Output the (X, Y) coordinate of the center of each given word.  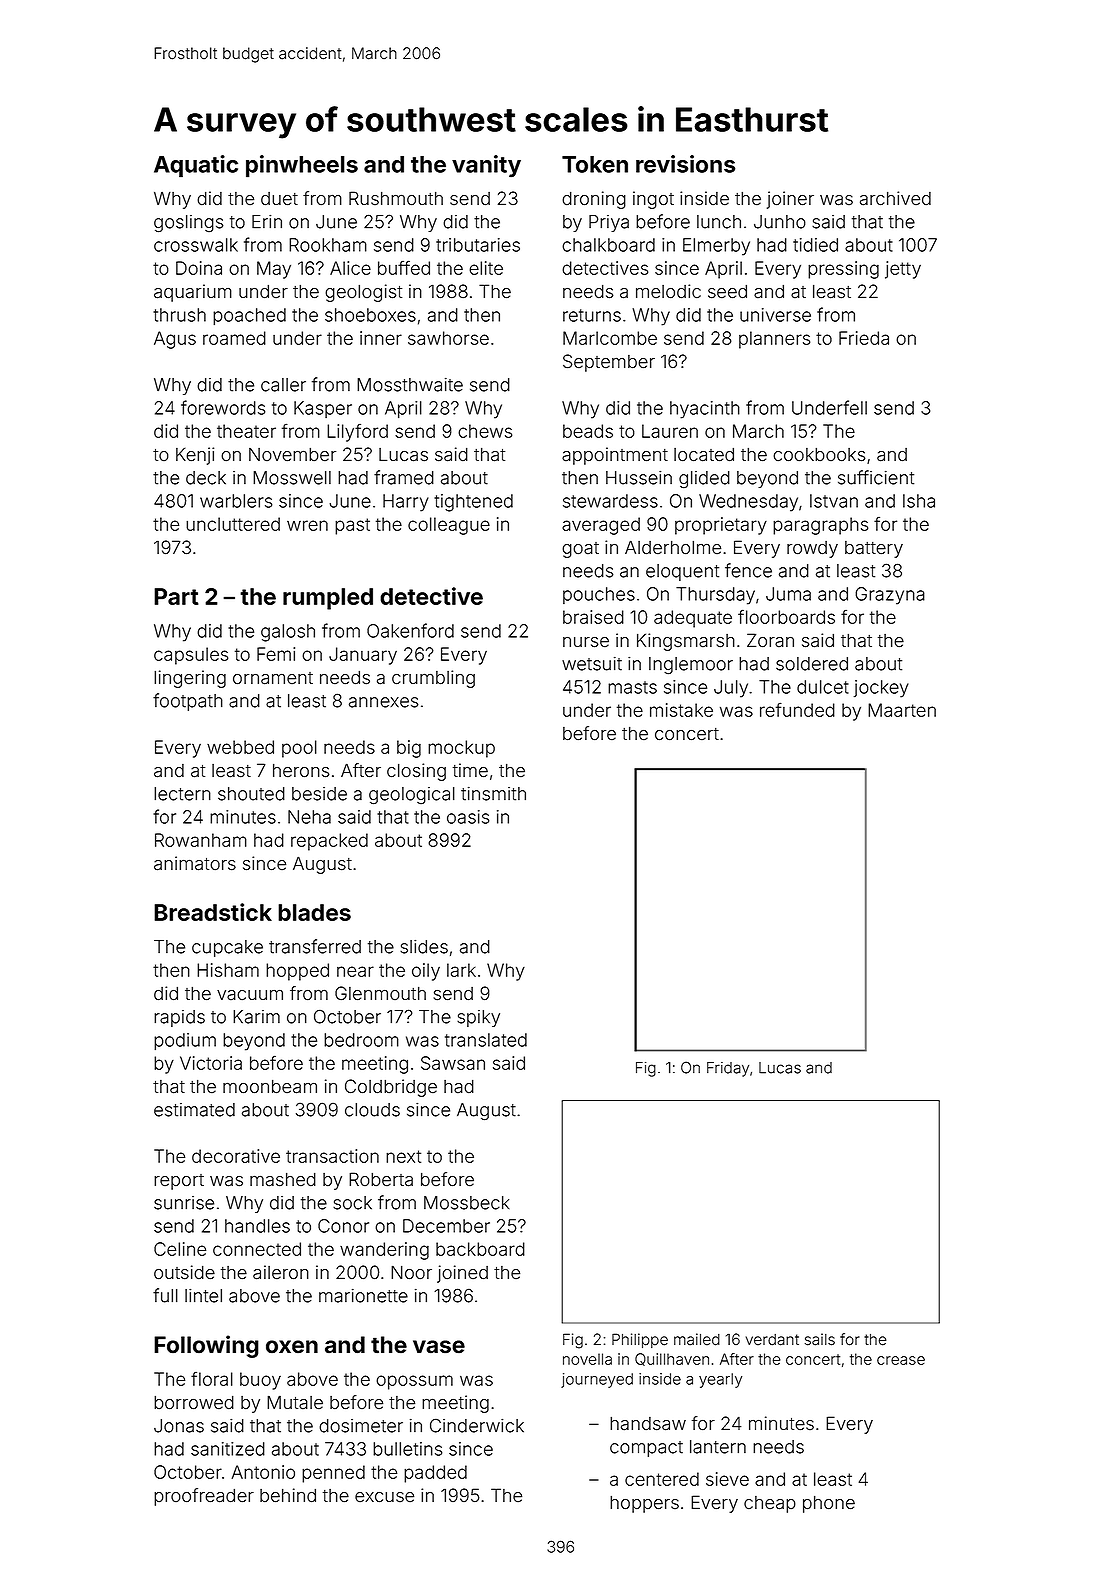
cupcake (227, 948)
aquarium (193, 293)
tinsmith (493, 794)
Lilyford (357, 433)
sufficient (876, 477)
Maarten (902, 710)
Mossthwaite (410, 385)
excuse (384, 1497)
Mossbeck (467, 1203)
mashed (283, 1179)
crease (901, 1360)
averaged (601, 526)
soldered (812, 664)
